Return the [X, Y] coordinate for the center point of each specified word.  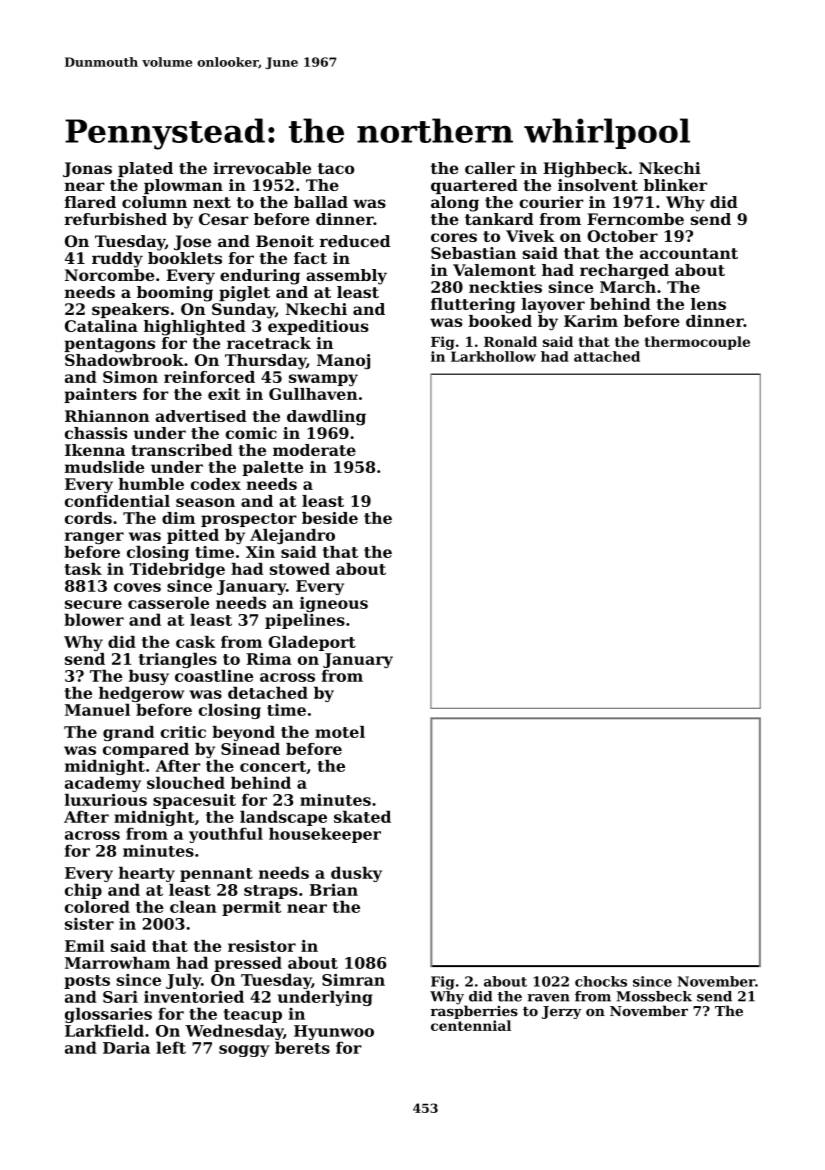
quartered [474, 186]
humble [151, 484]
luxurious [106, 799]
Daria [126, 1047]
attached [607, 356]
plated [145, 169]
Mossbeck [654, 996]
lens [708, 304]
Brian [334, 890]
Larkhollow [493, 356]
